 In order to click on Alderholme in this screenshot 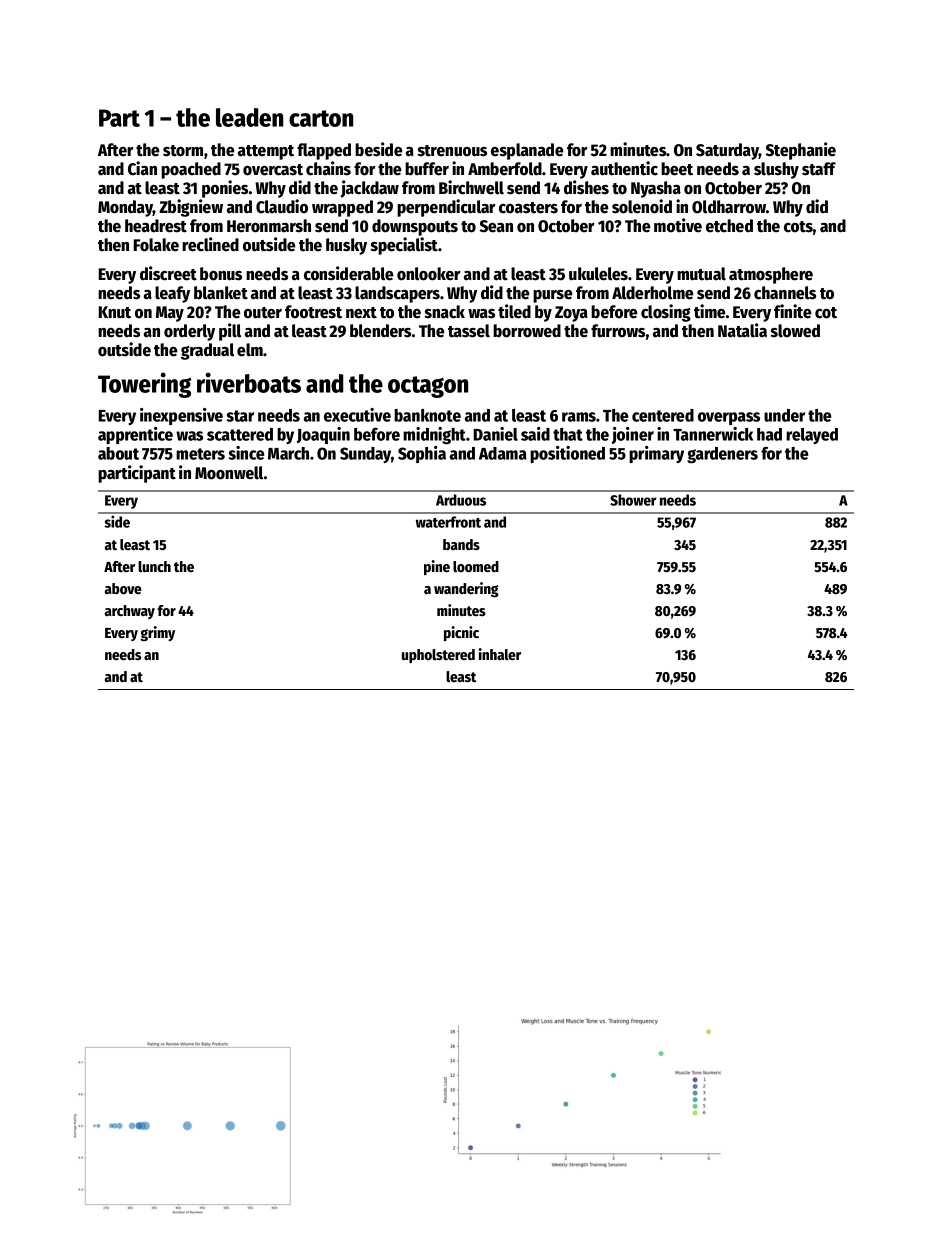, I will do `click(652, 293)`.
